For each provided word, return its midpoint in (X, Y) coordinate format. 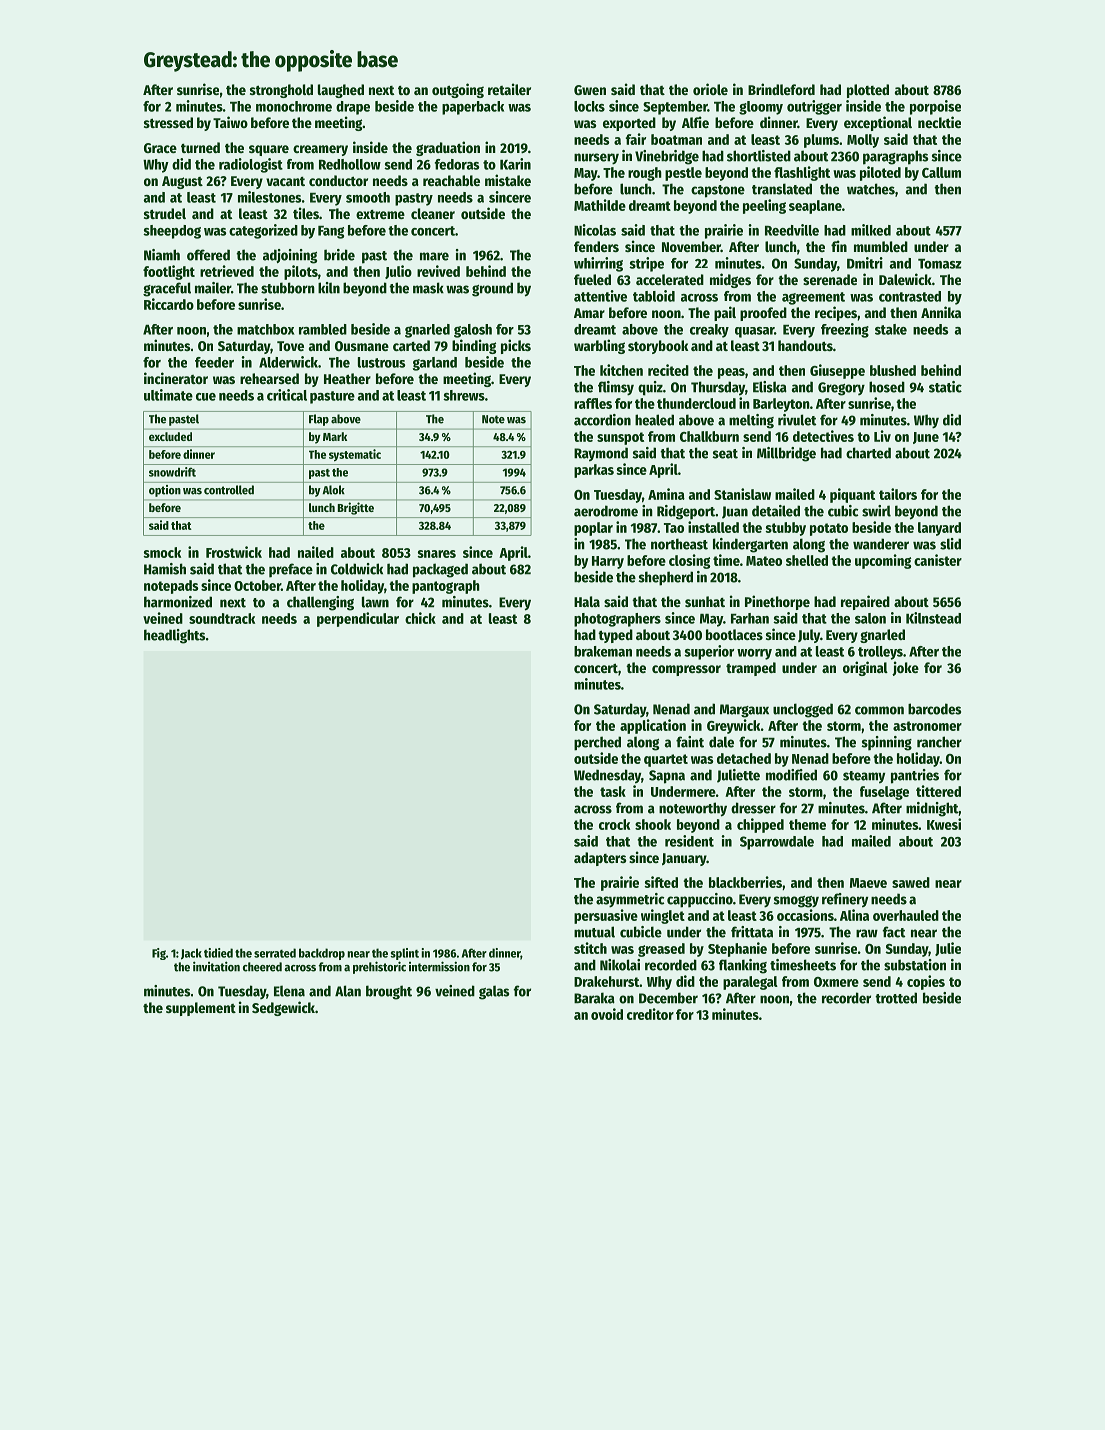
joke (905, 668)
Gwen (590, 90)
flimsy (616, 388)
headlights (174, 636)
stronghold (281, 91)
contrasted (910, 296)
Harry (608, 562)
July (809, 636)
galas (494, 992)
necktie (939, 122)
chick (420, 618)
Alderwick (288, 362)
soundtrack (222, 618)
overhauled (906, 915)
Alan (348, 991)
